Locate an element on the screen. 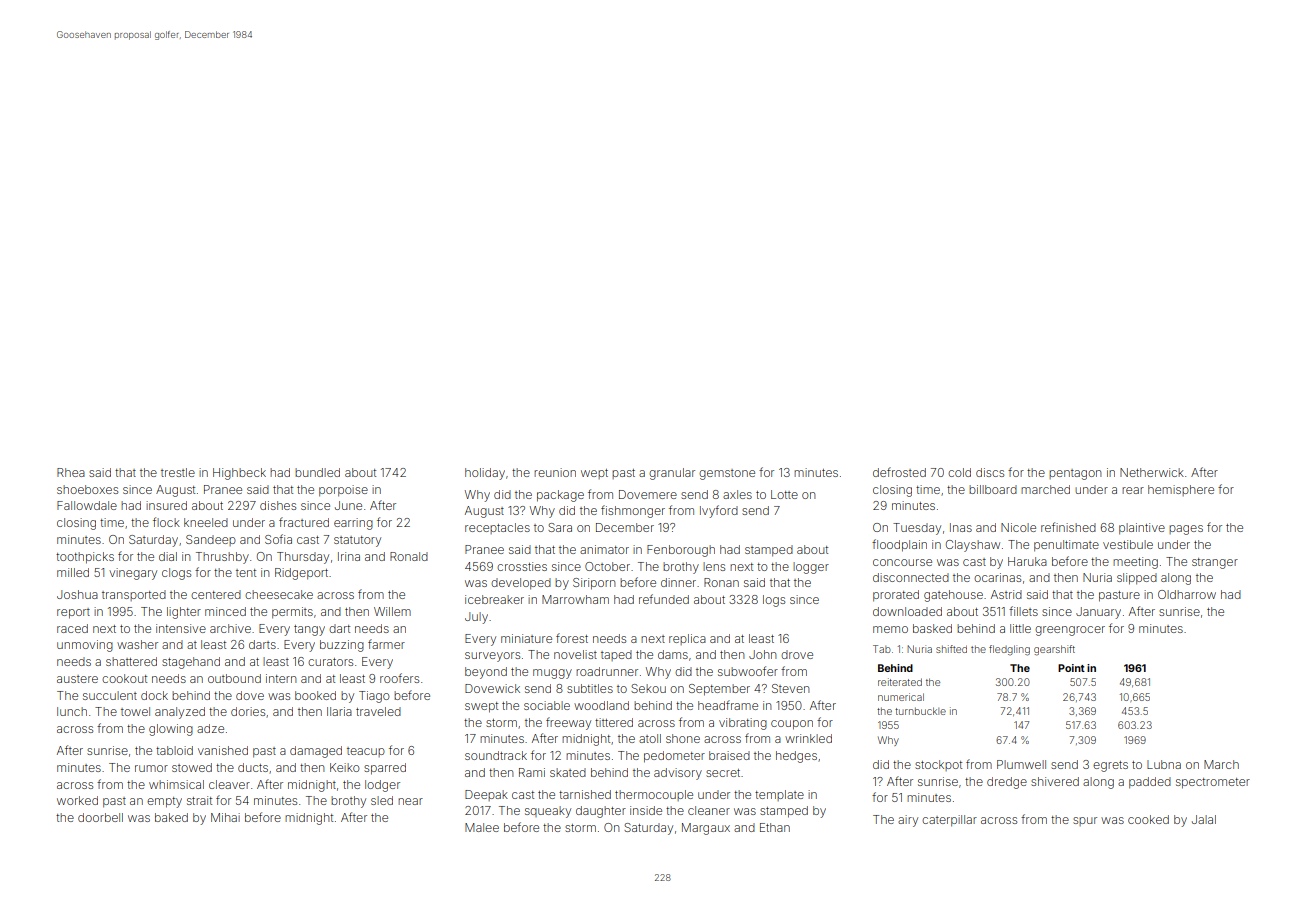 The image size is (1308, 924). package is located at coordinates (560, 496).
